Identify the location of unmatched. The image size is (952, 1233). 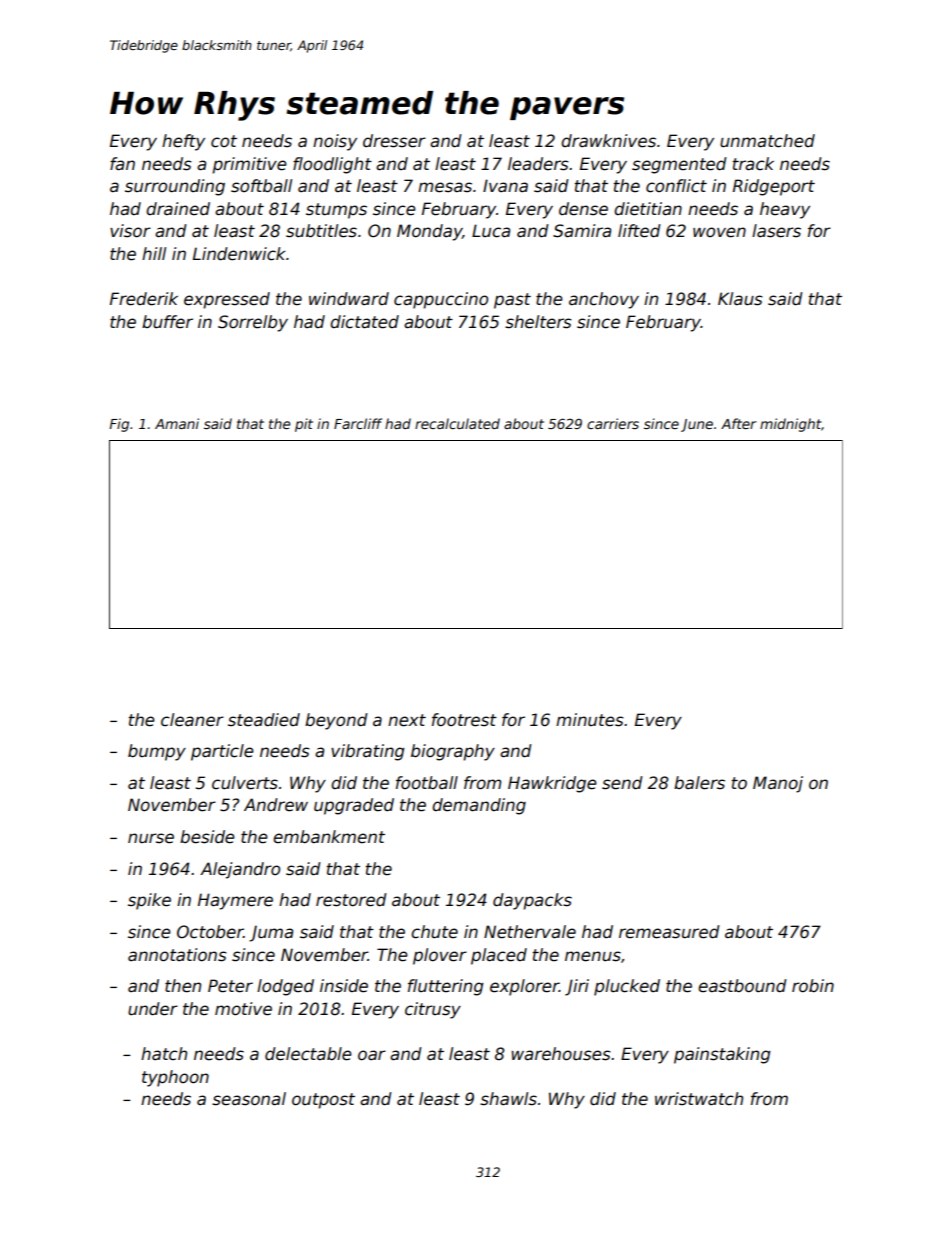
(767, 141).
